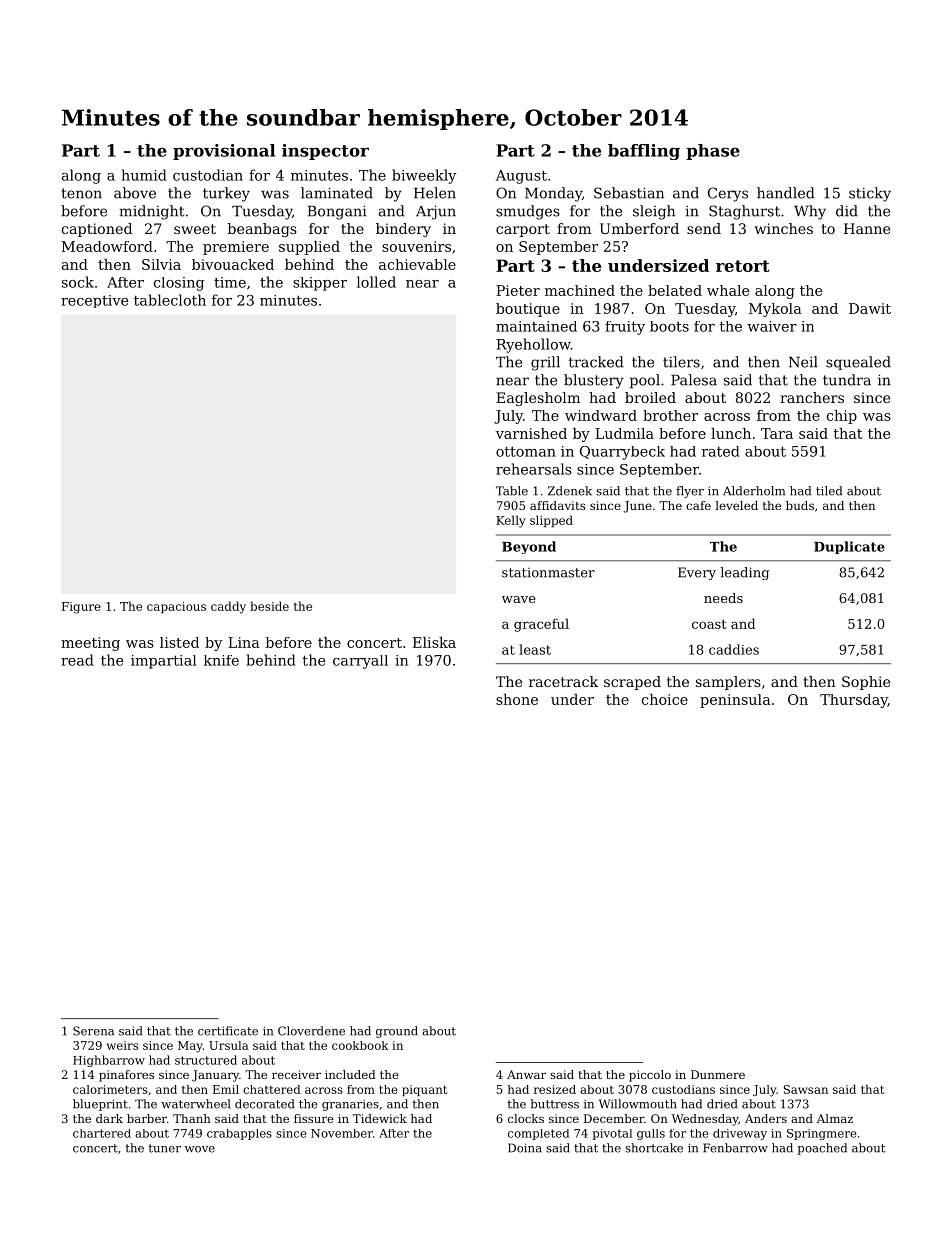  What do you see at coordinates (526, 1074) in the image?
I see `Anwar` at bounding box center [526, 1074].
